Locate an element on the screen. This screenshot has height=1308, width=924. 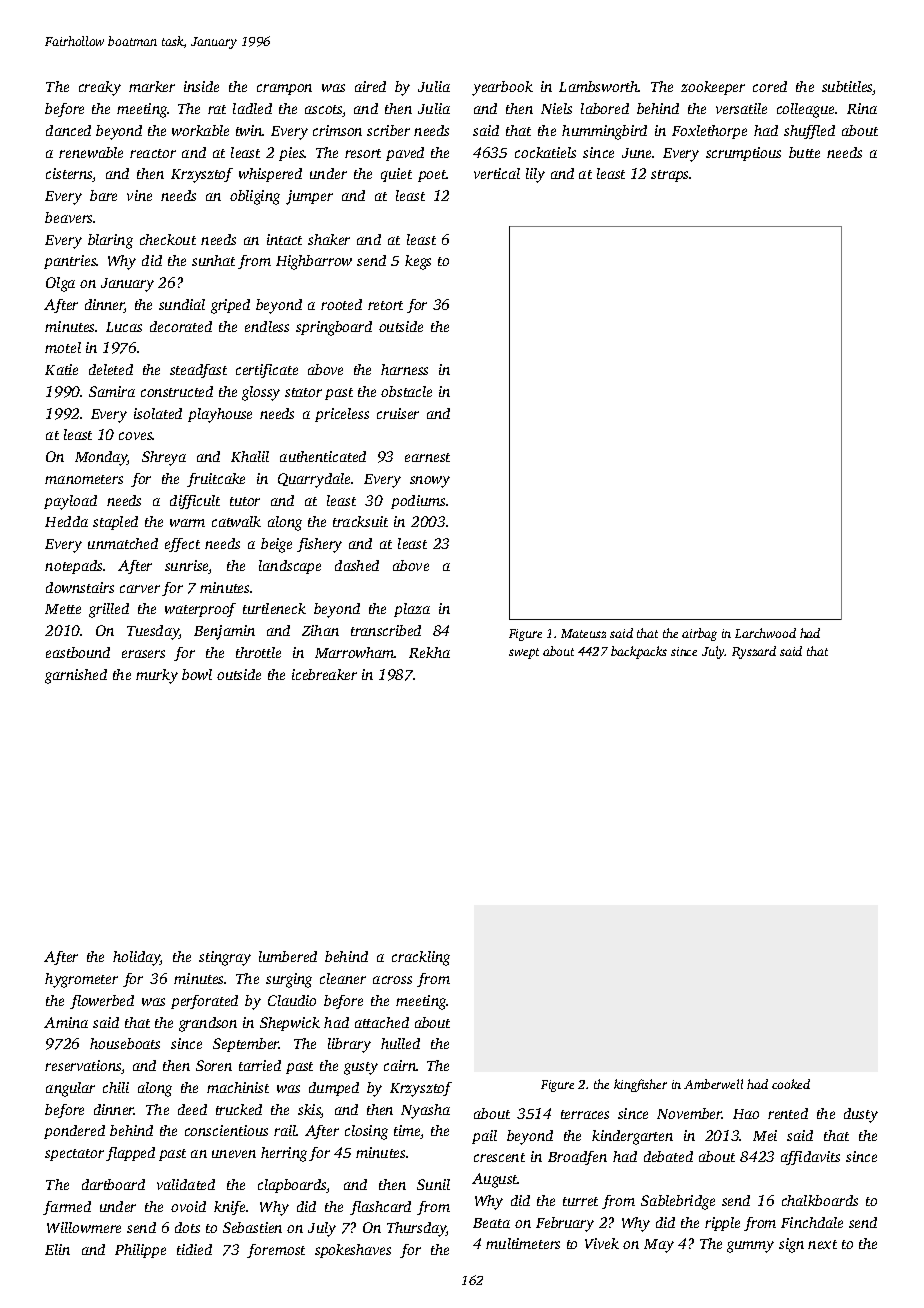
straps is located at coordinates (669, 176).
